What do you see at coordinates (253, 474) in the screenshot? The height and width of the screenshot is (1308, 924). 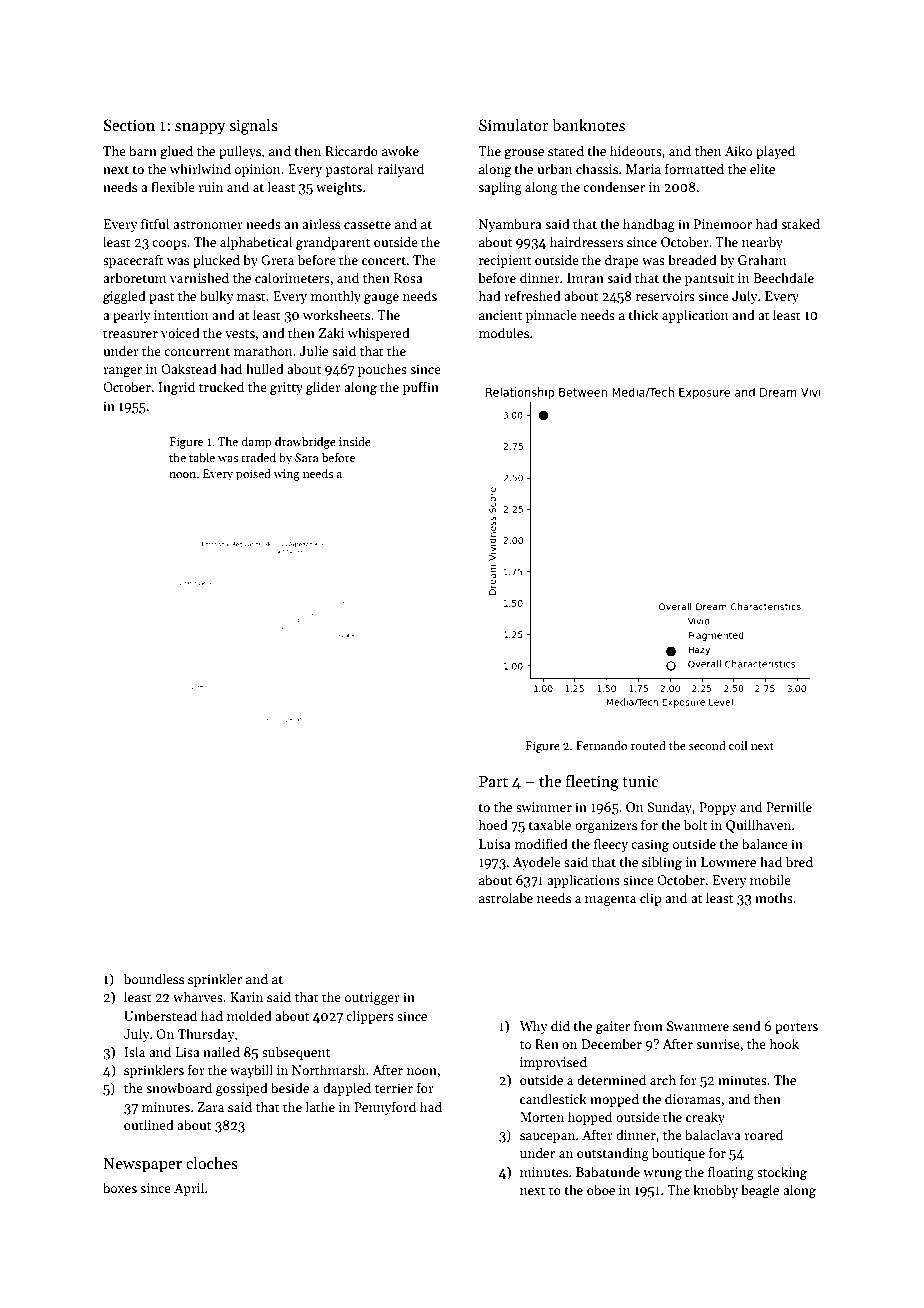 I see `poised` at bounding box center [253, 474].
